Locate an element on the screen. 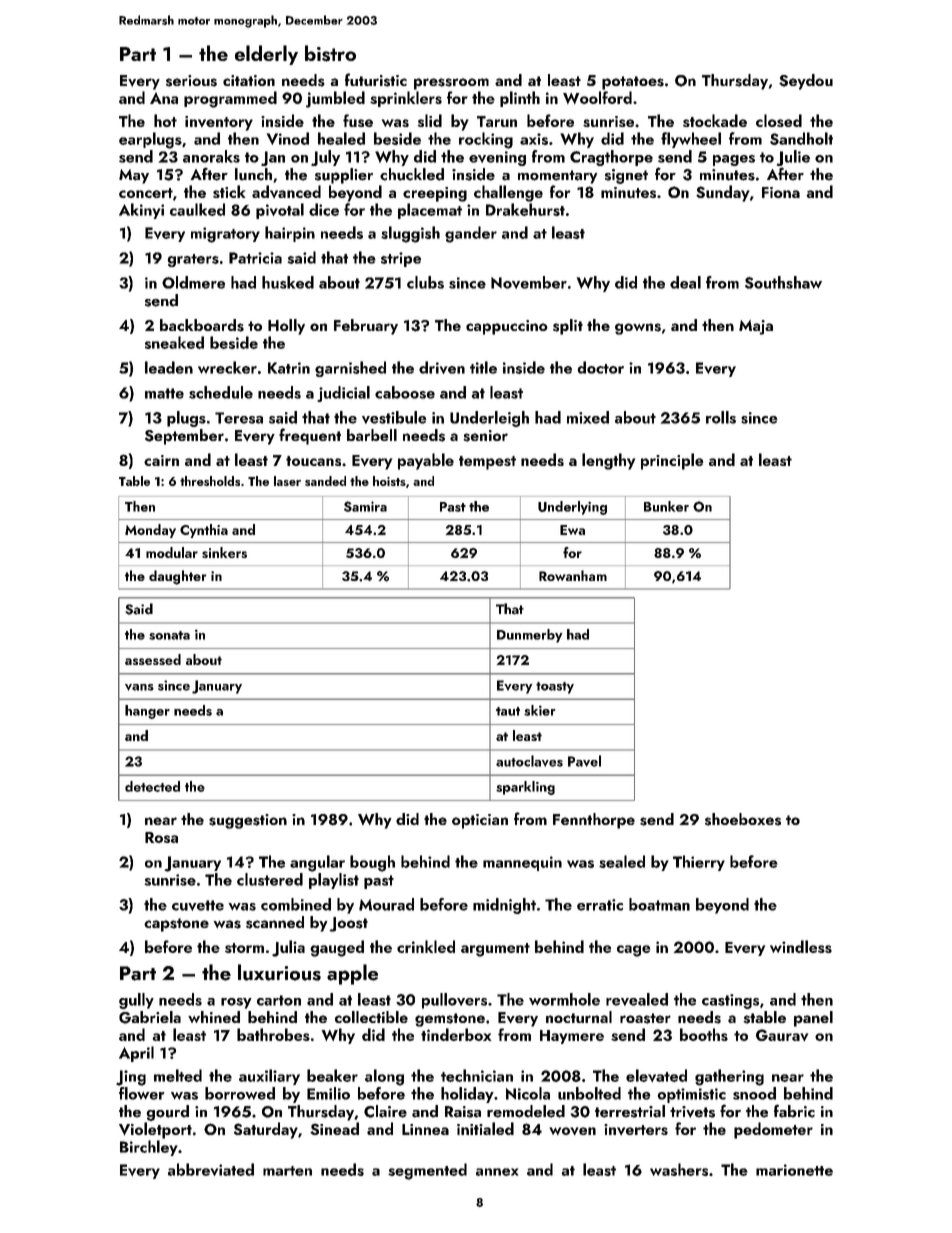 The width and height of the screenshot is (952, 1233). Seydou is located at coordinates (806, 82).
